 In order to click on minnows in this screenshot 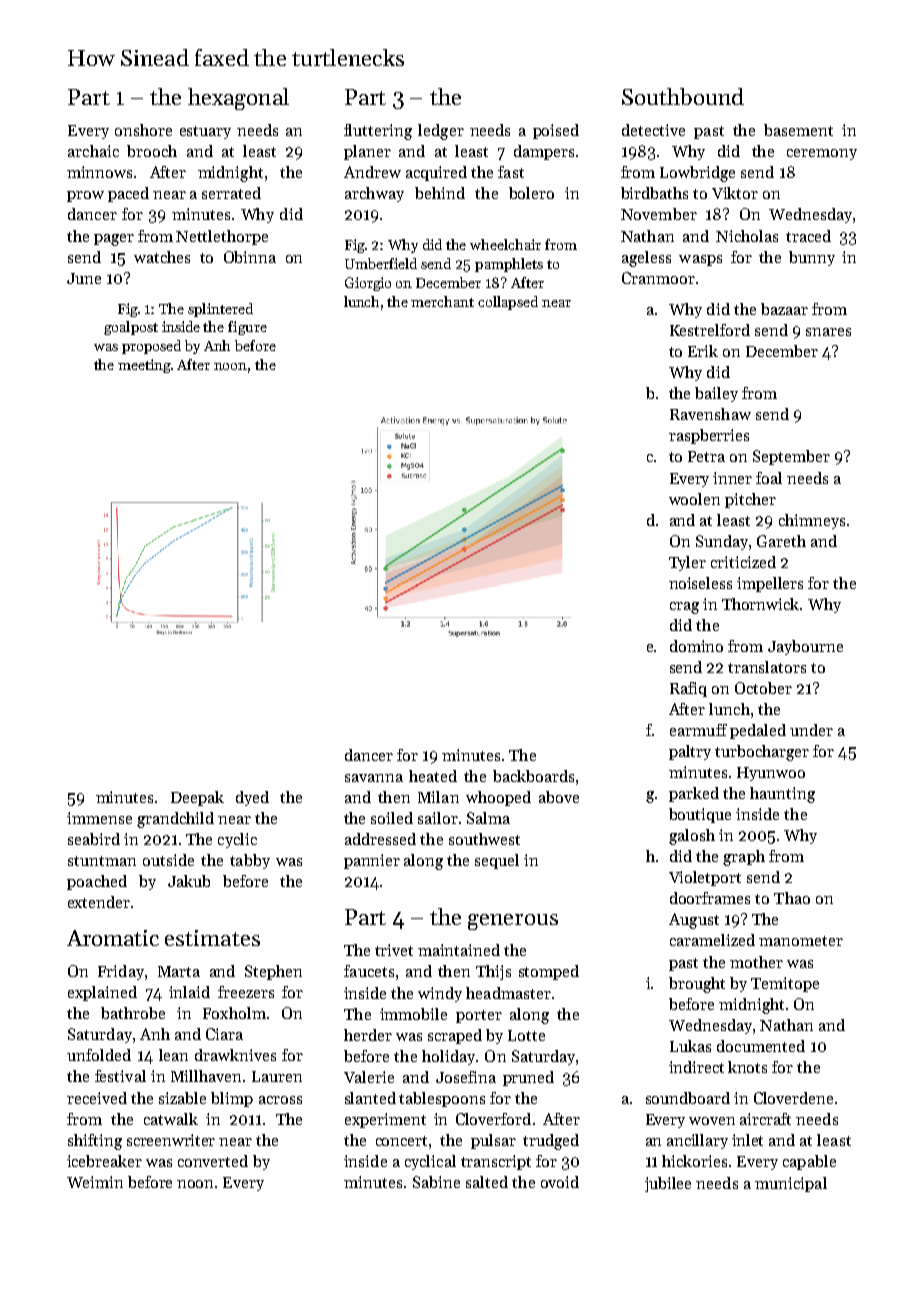, I will do `click(99, 172)`.
